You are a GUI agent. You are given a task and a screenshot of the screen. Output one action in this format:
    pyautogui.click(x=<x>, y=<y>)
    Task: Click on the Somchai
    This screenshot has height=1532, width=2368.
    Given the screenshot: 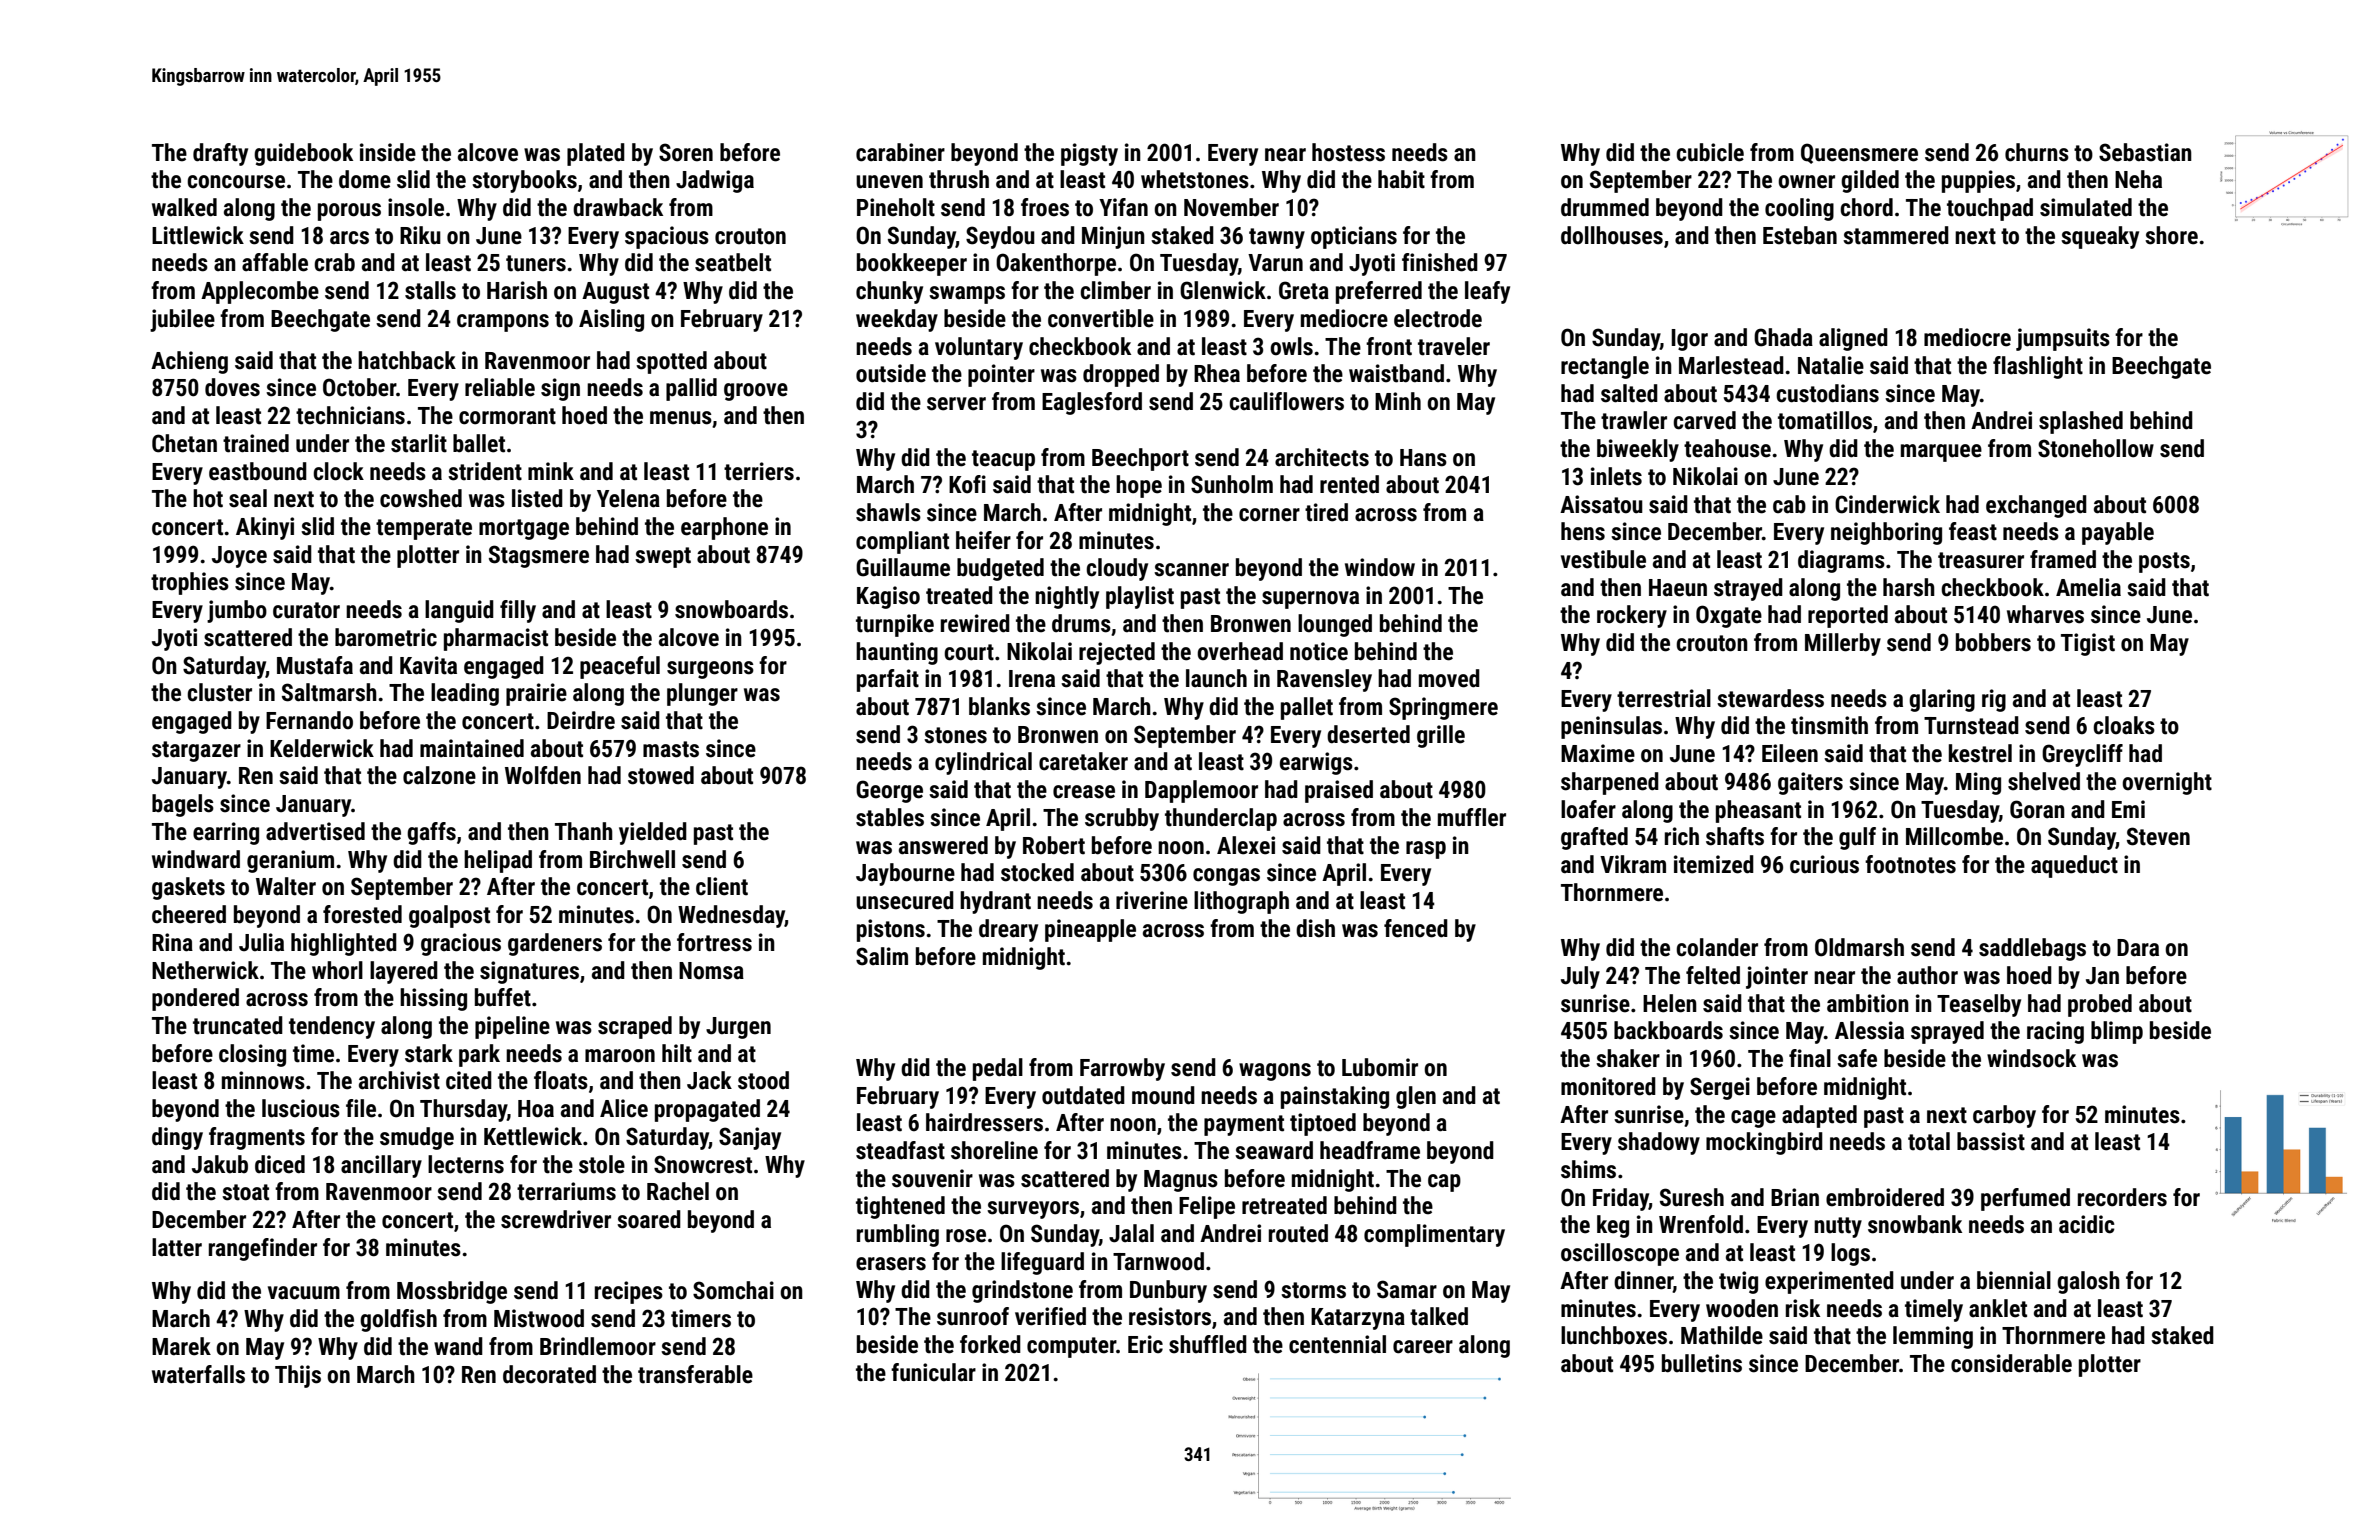 What is the action you would take?
    pyautogui.click(x=733, y=1290)
